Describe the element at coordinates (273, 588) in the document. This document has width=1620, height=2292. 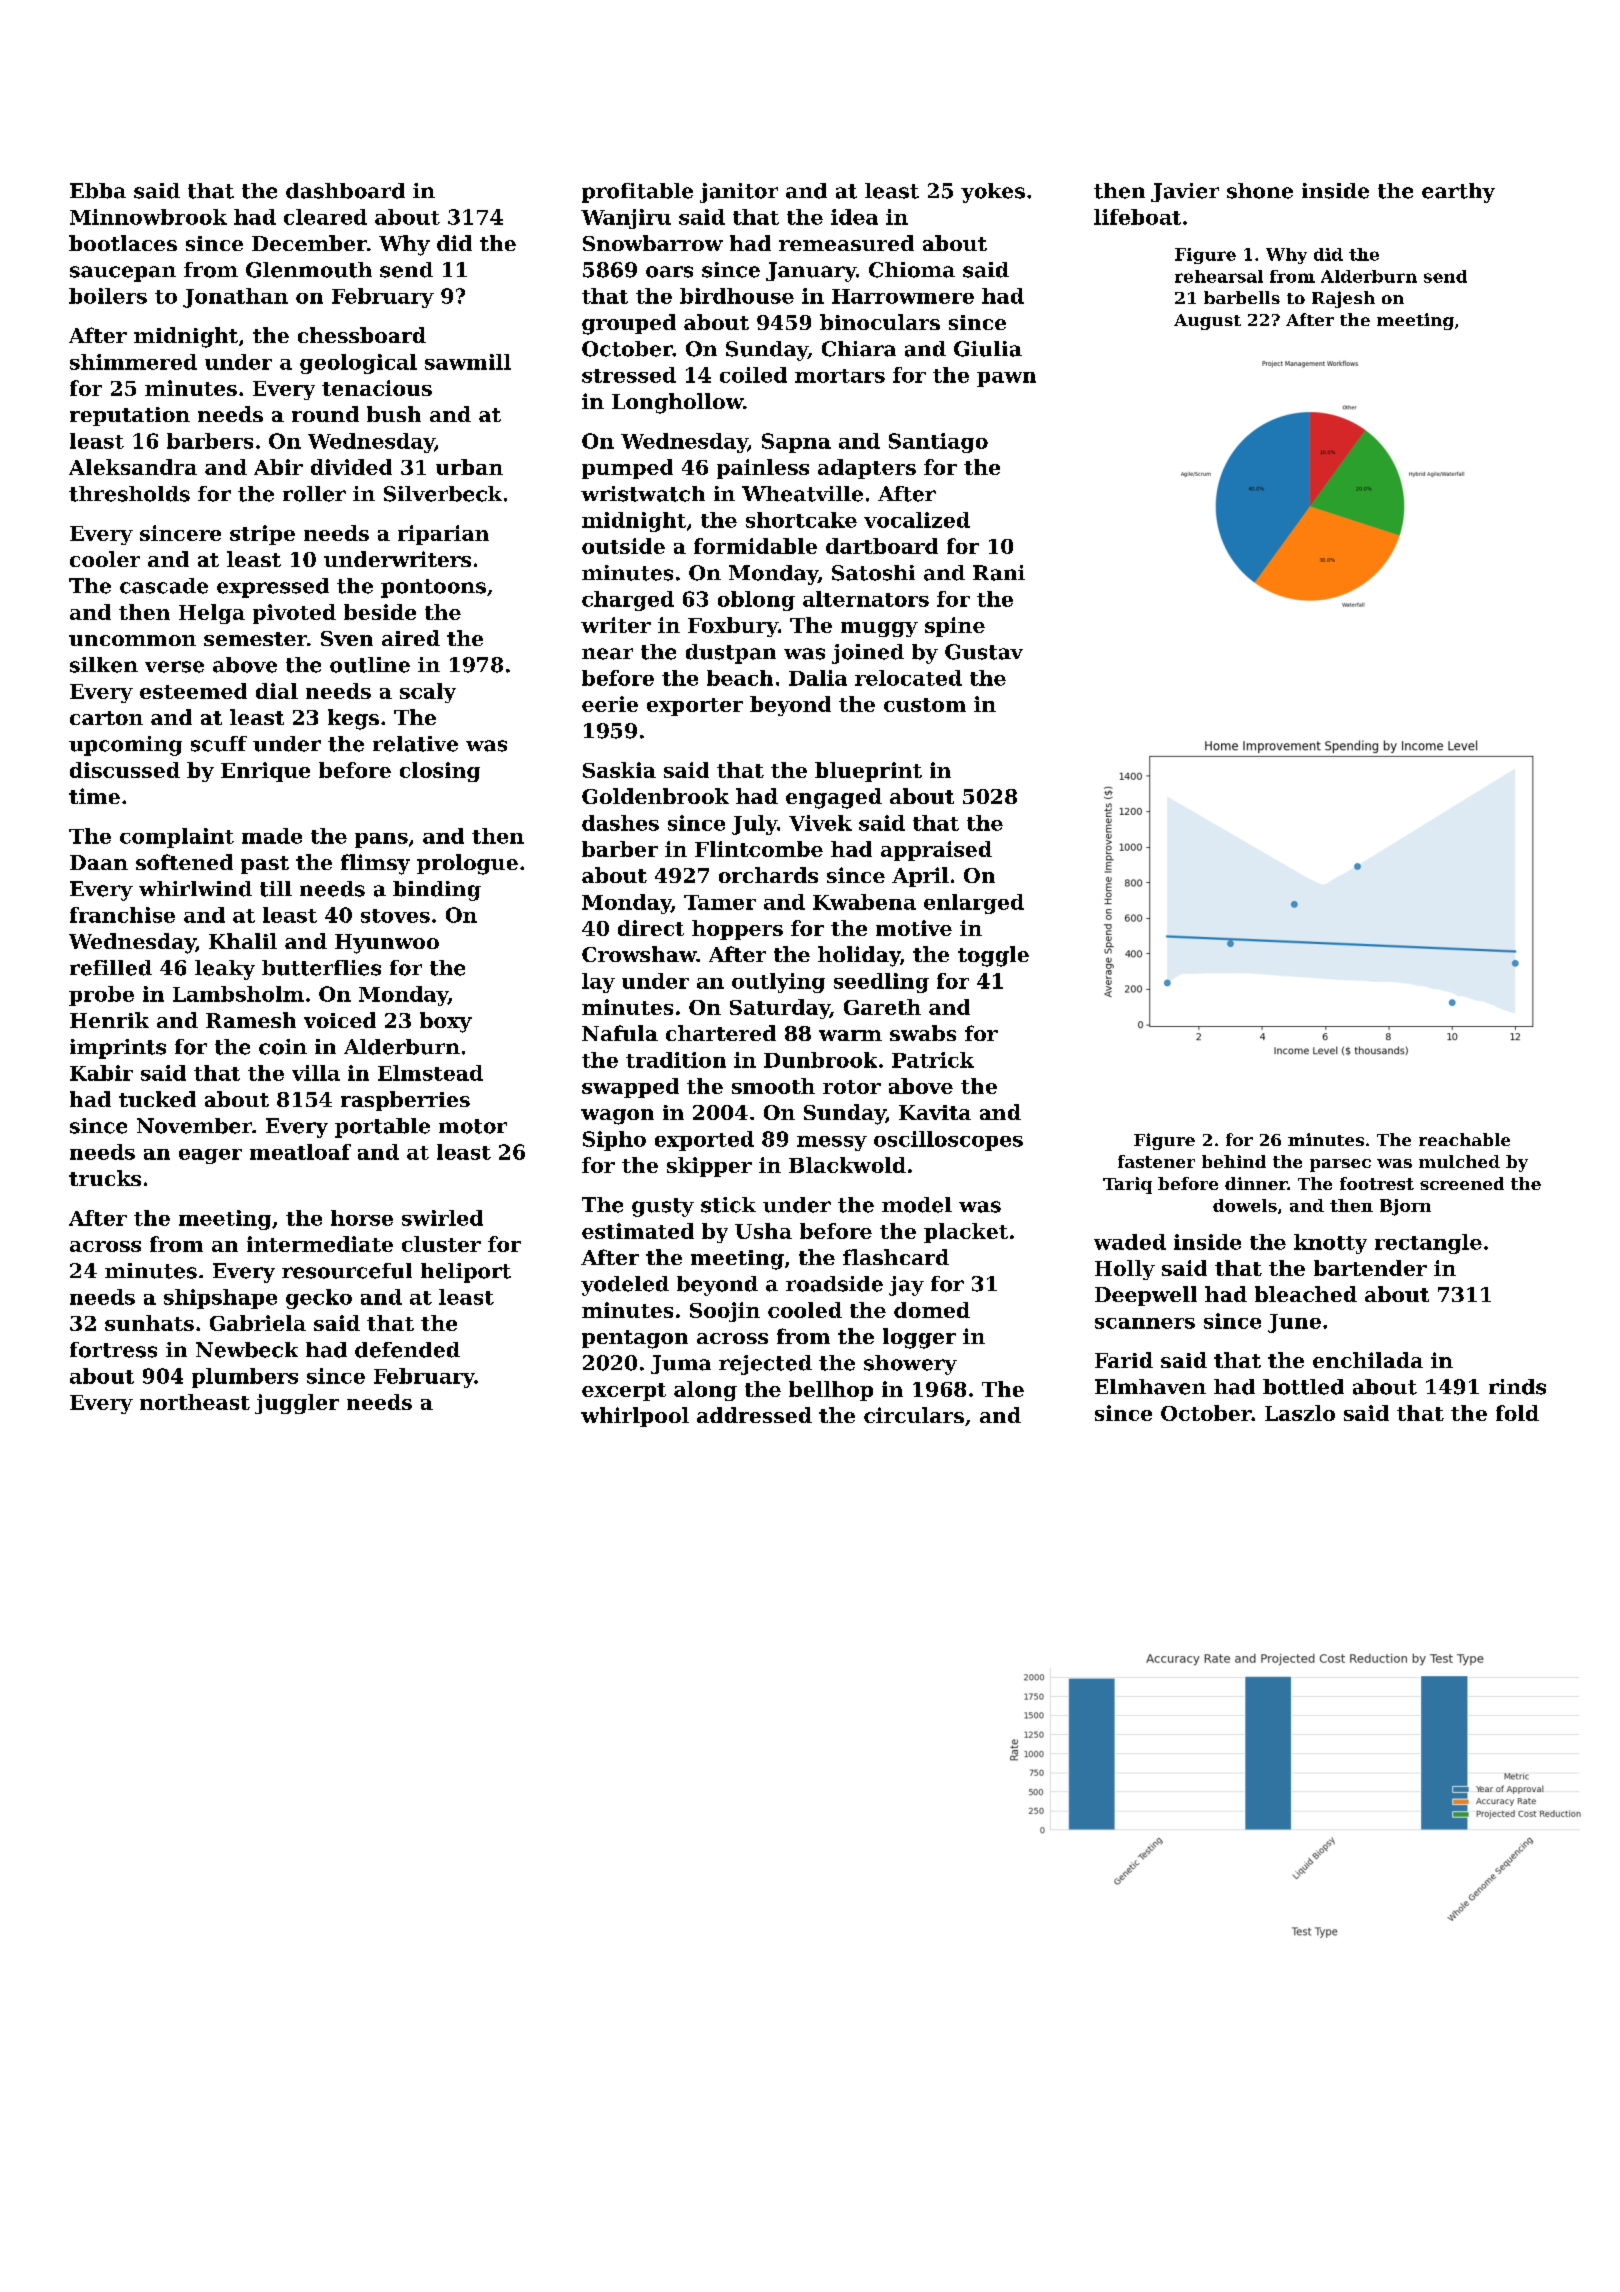
I see `expressed` at that location.
